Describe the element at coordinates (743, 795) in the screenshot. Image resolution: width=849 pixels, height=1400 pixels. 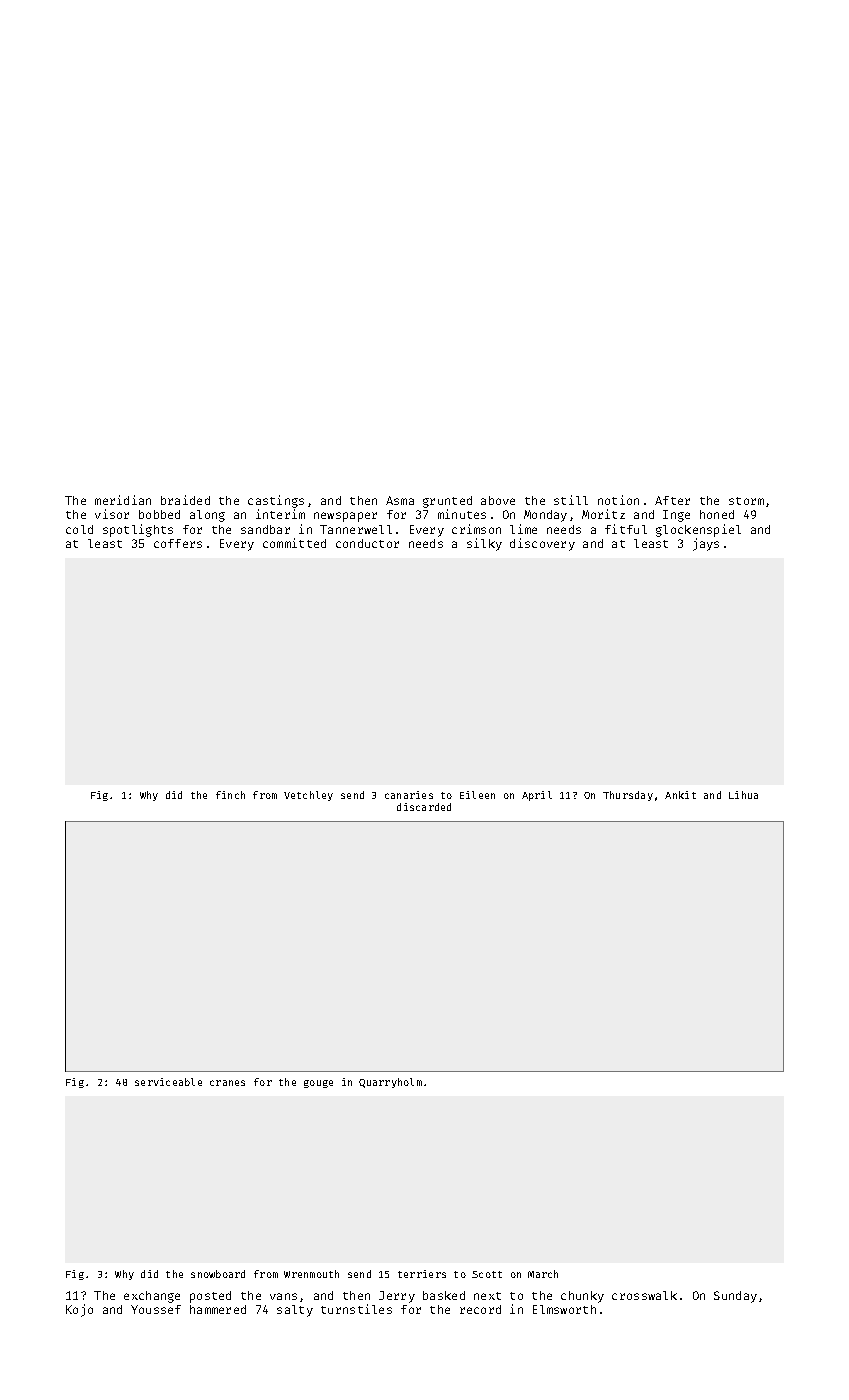
I see `Lihua` at that location.
